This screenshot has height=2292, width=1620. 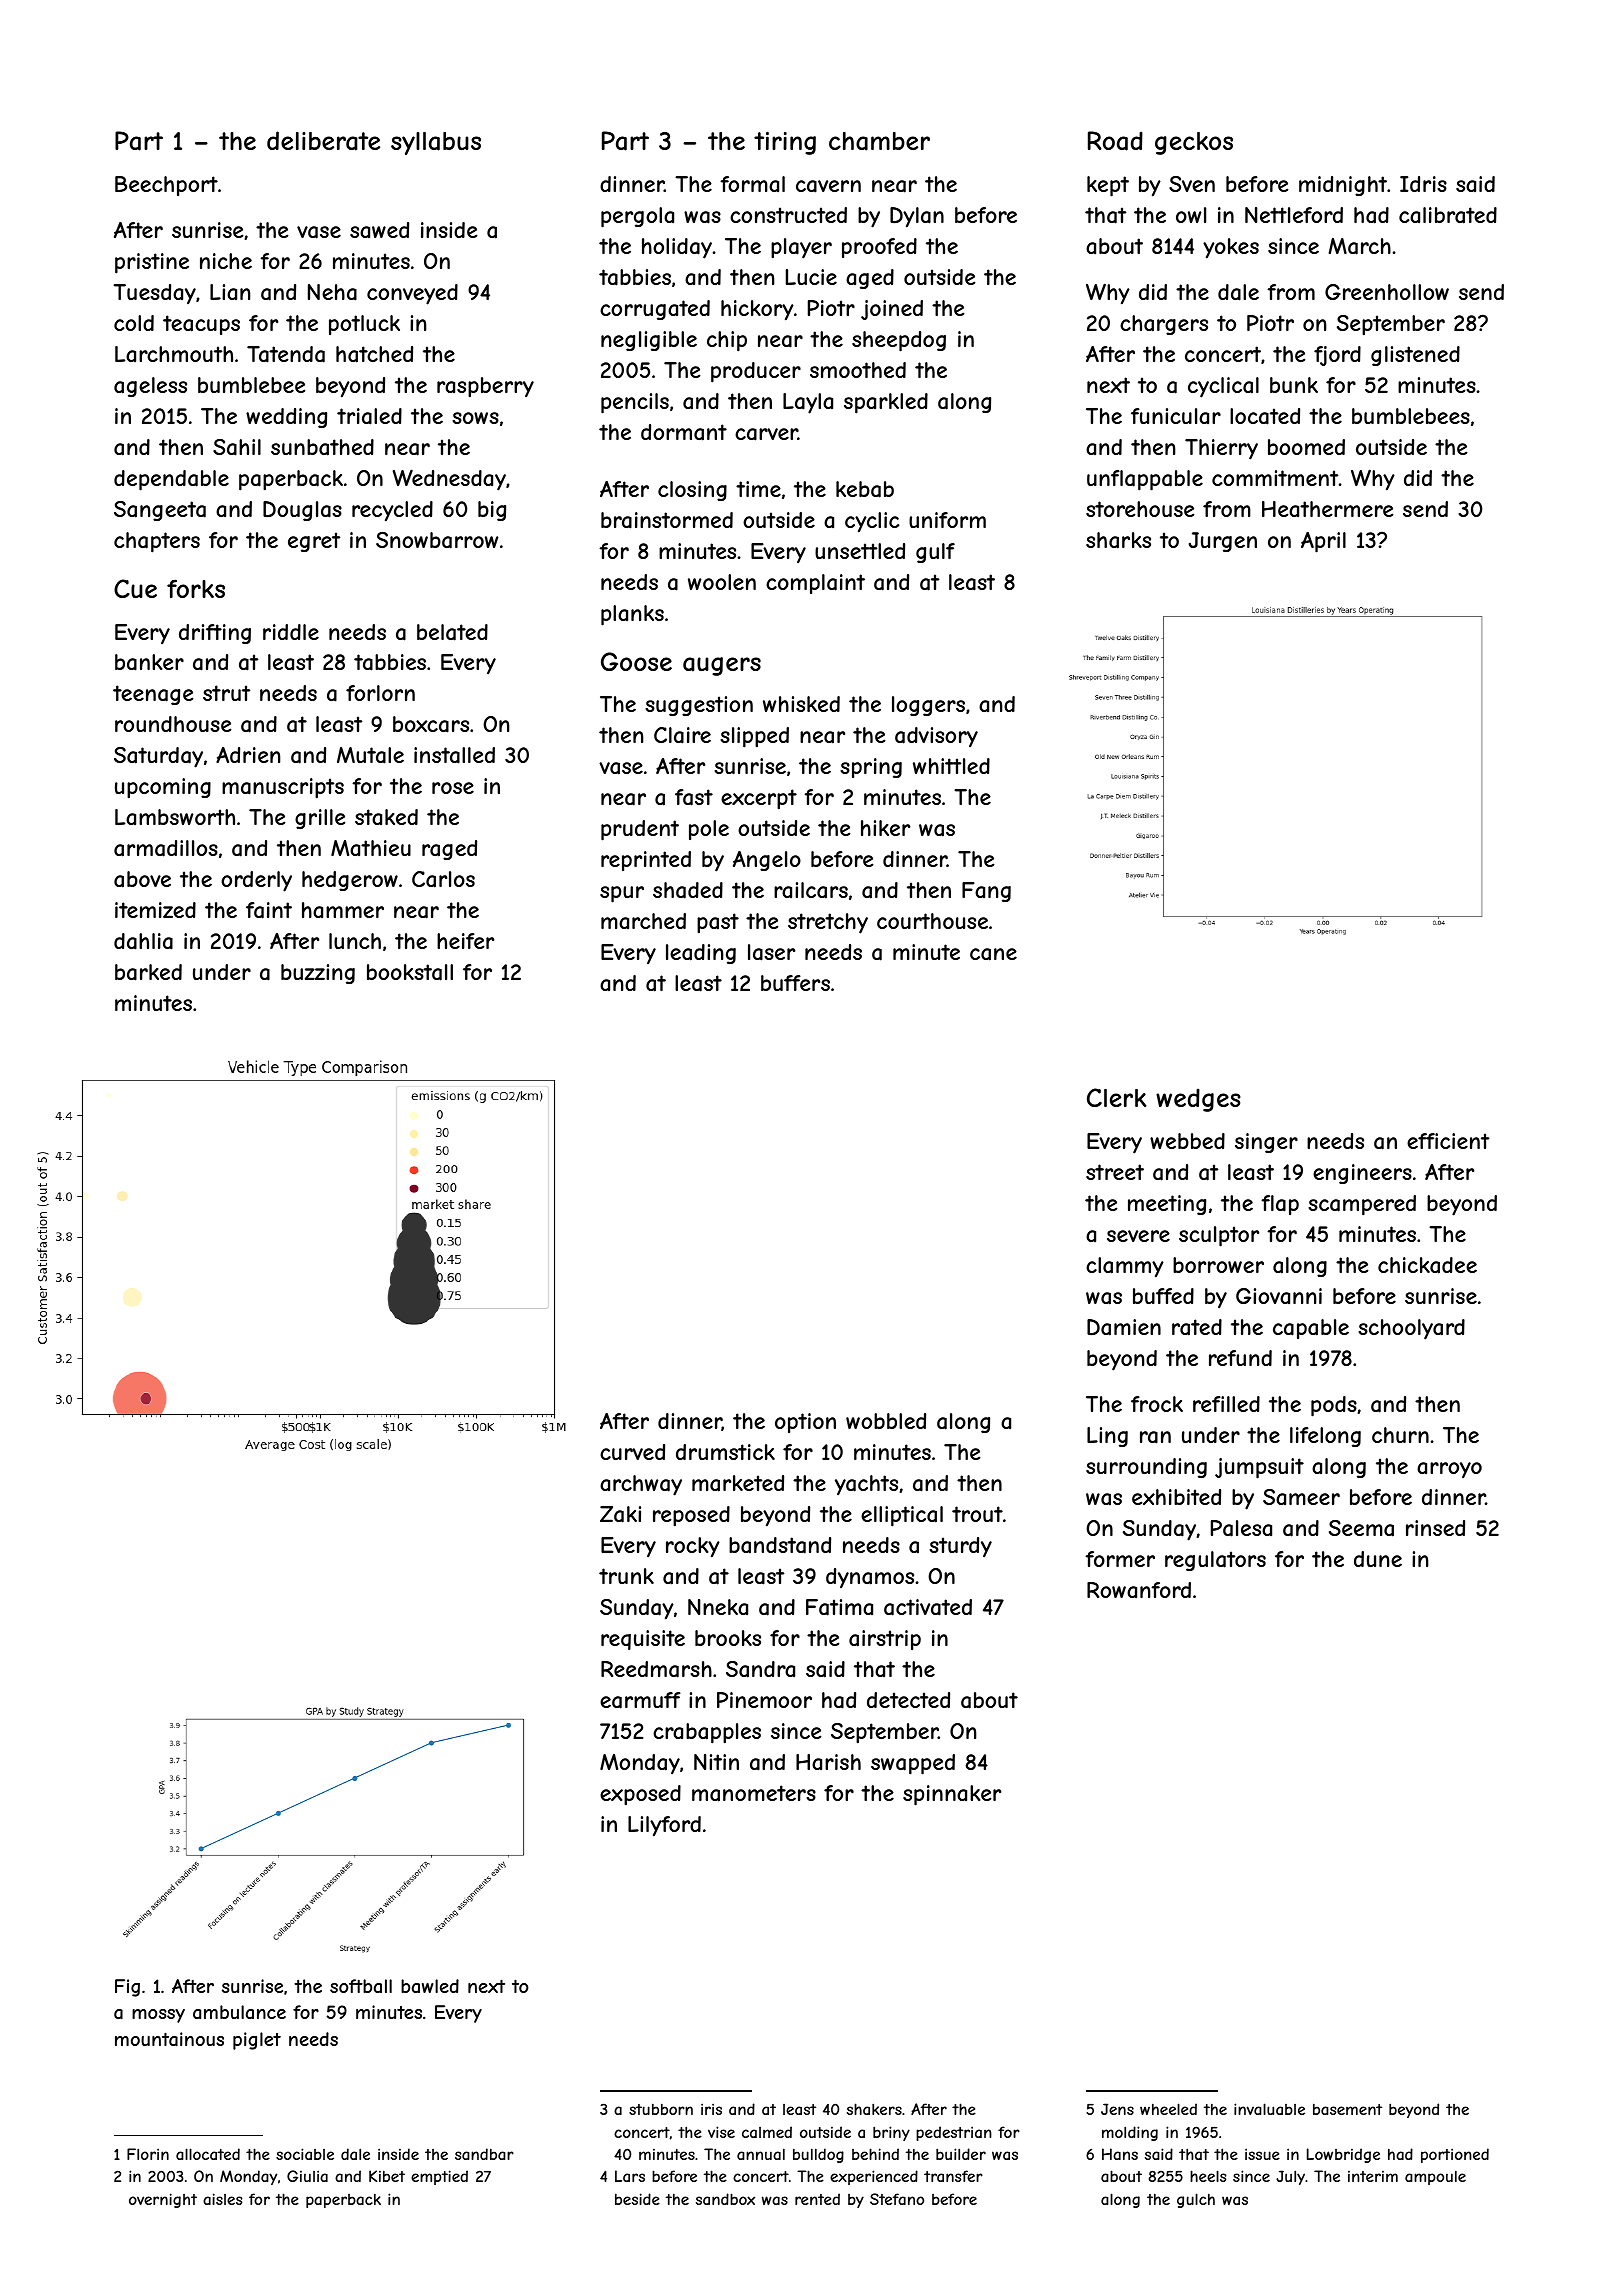 I want to click on ampoule, so click(x=1435, y=2177).
